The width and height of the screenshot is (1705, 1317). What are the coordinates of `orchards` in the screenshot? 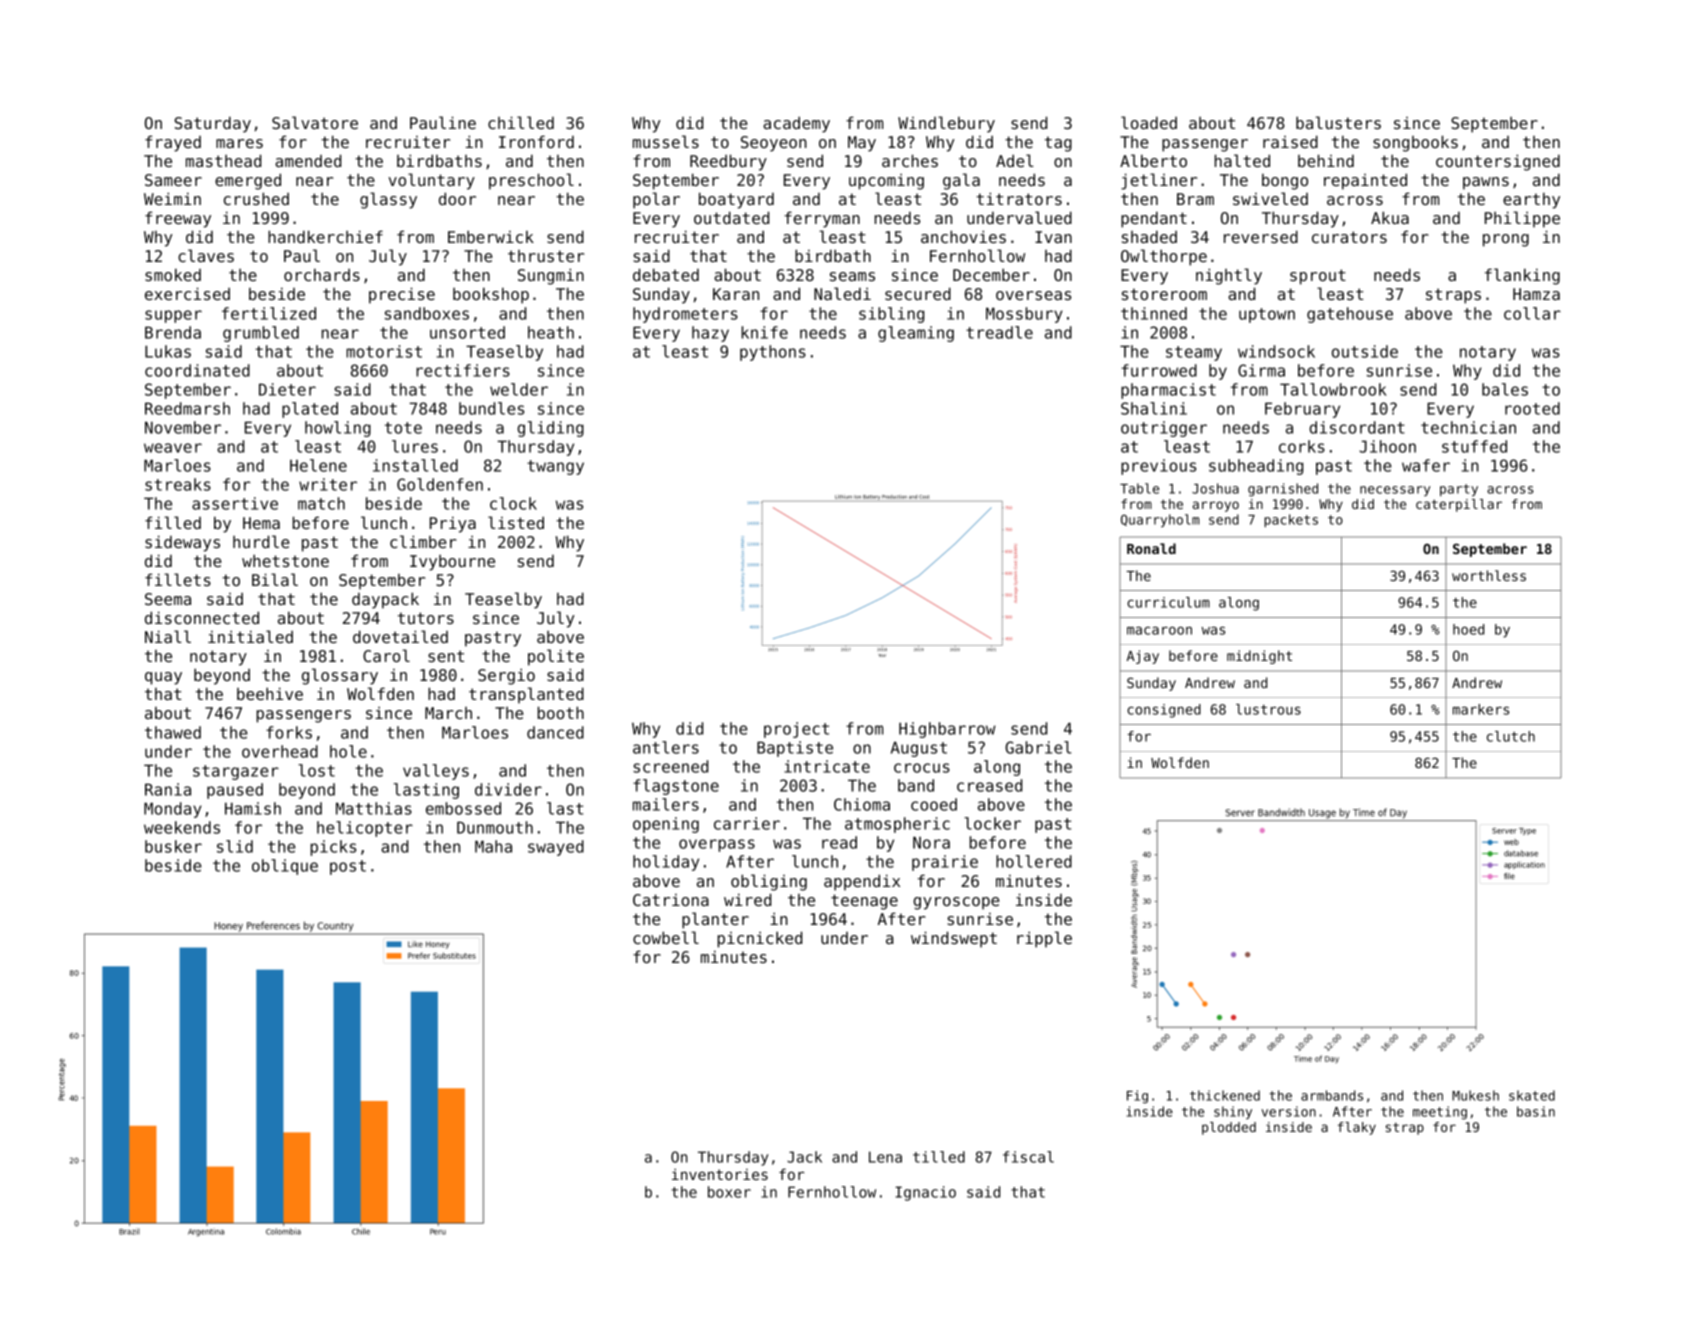 It's located at (322, 274).
